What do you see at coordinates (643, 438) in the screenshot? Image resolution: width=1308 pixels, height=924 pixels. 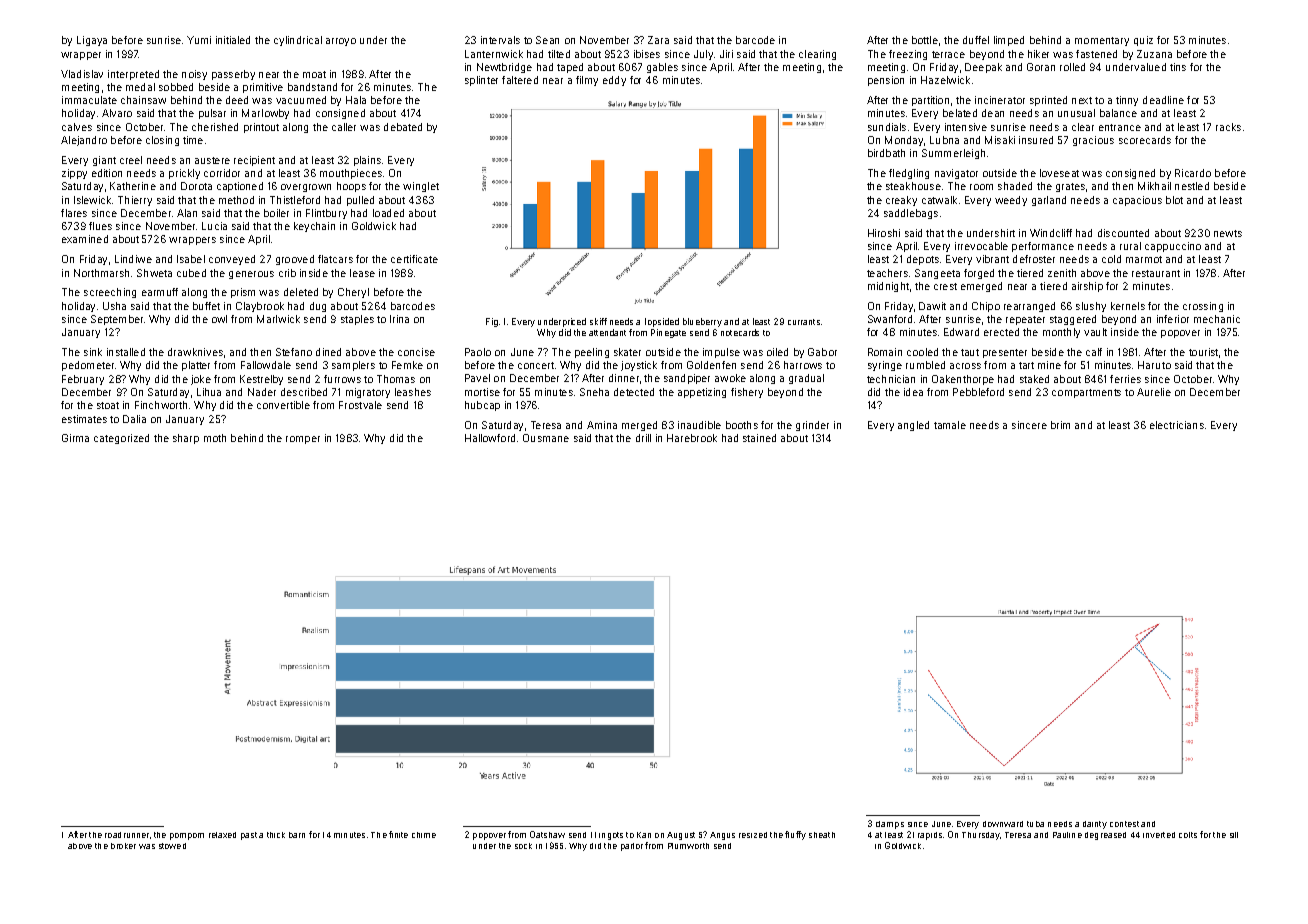 I see `drill` at bounding box center [643, 438].
